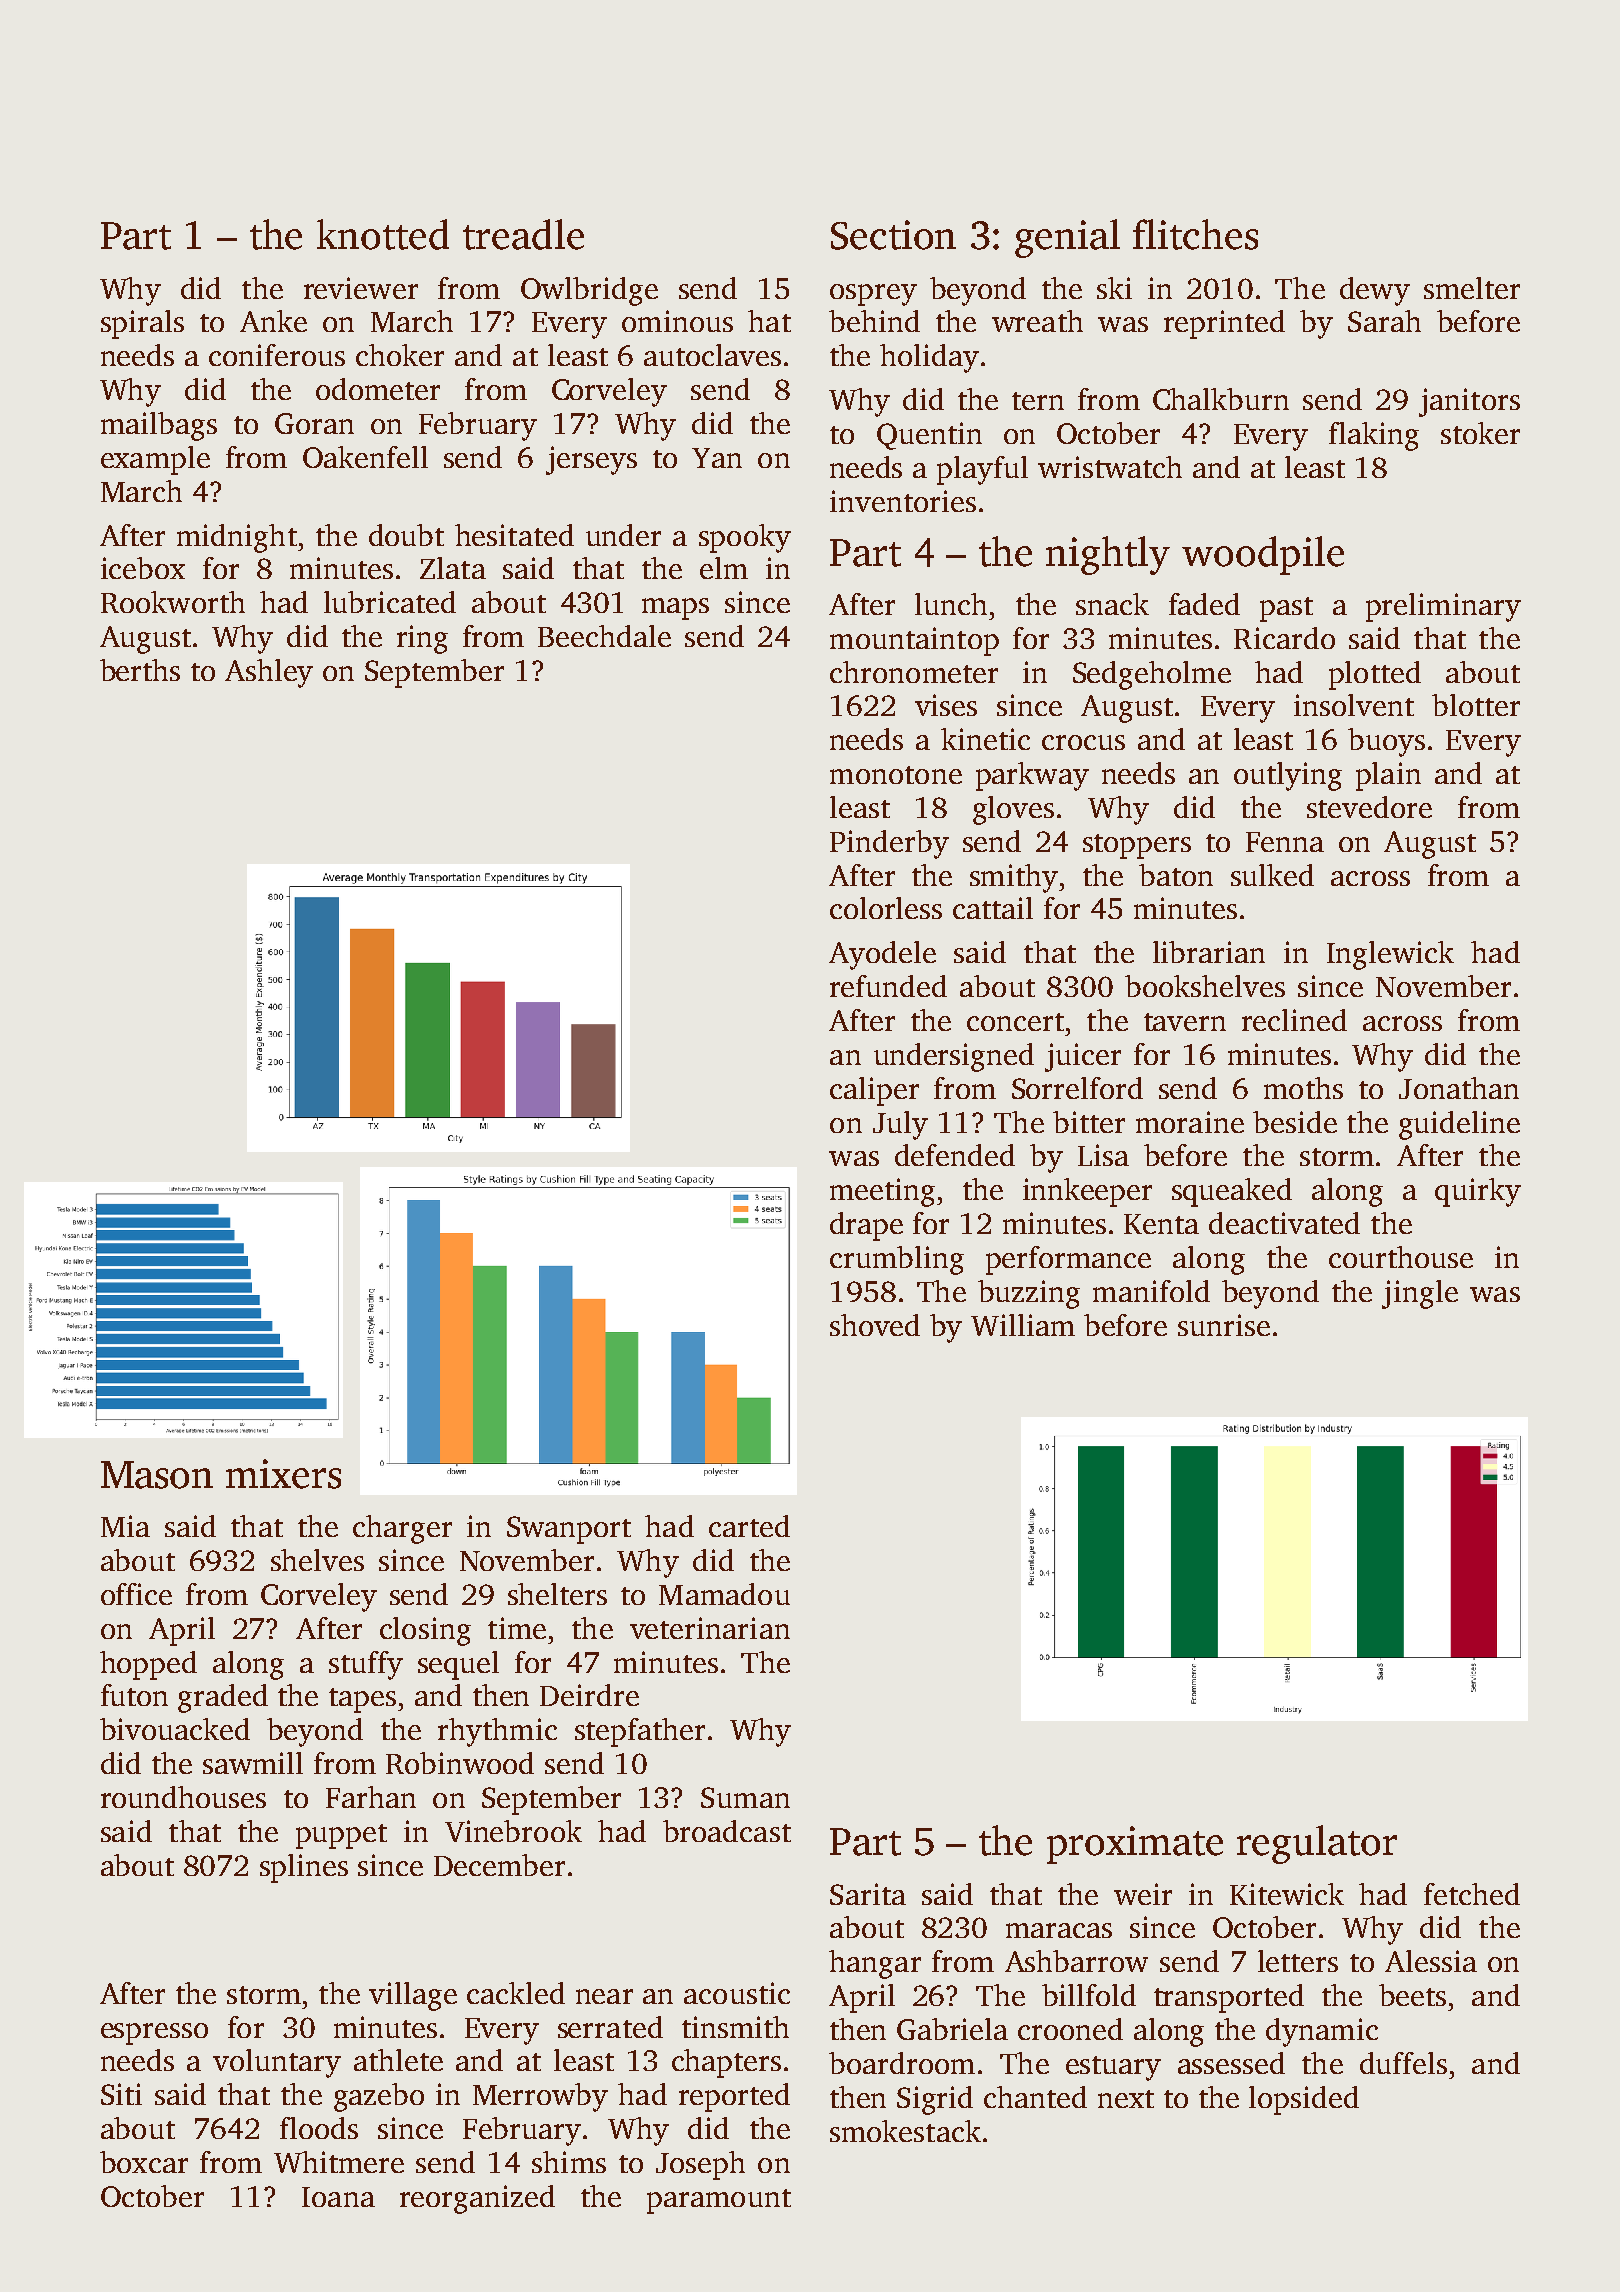 The height and width of the document is (2292, 1620). I want to click on Mason, so click(157, 1475).
